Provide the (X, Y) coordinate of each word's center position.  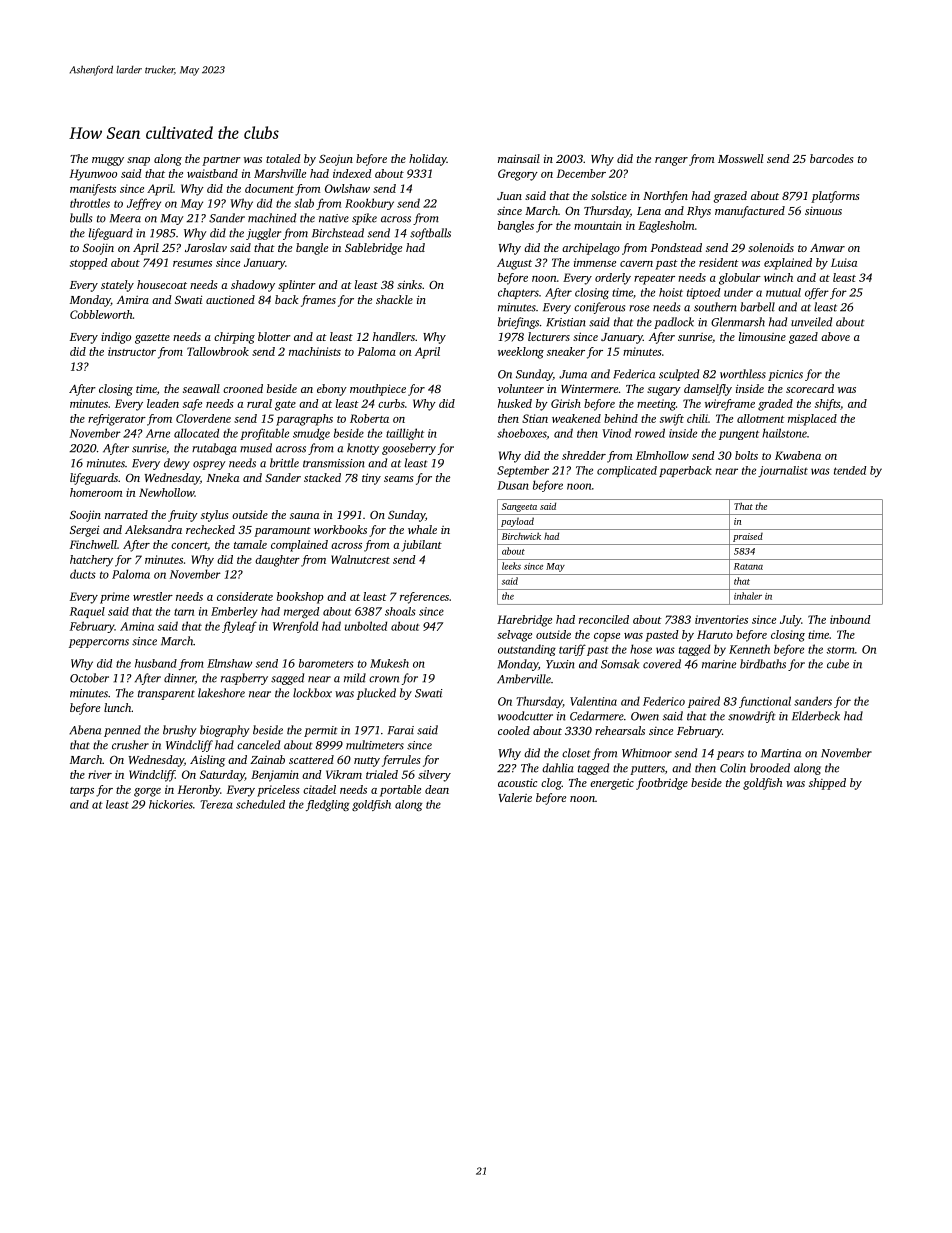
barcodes (832, 158)
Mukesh (389, 663)
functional (765, 702)
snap (138, 161)
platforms (835, 197)
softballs (430, 234)
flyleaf (239, 627)
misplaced (812, 420)
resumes (192, 264)
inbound (850, 619)
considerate (245, 596)
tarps (82, 792)
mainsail (519, 158)
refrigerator (117, 420)
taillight (405, 434)
